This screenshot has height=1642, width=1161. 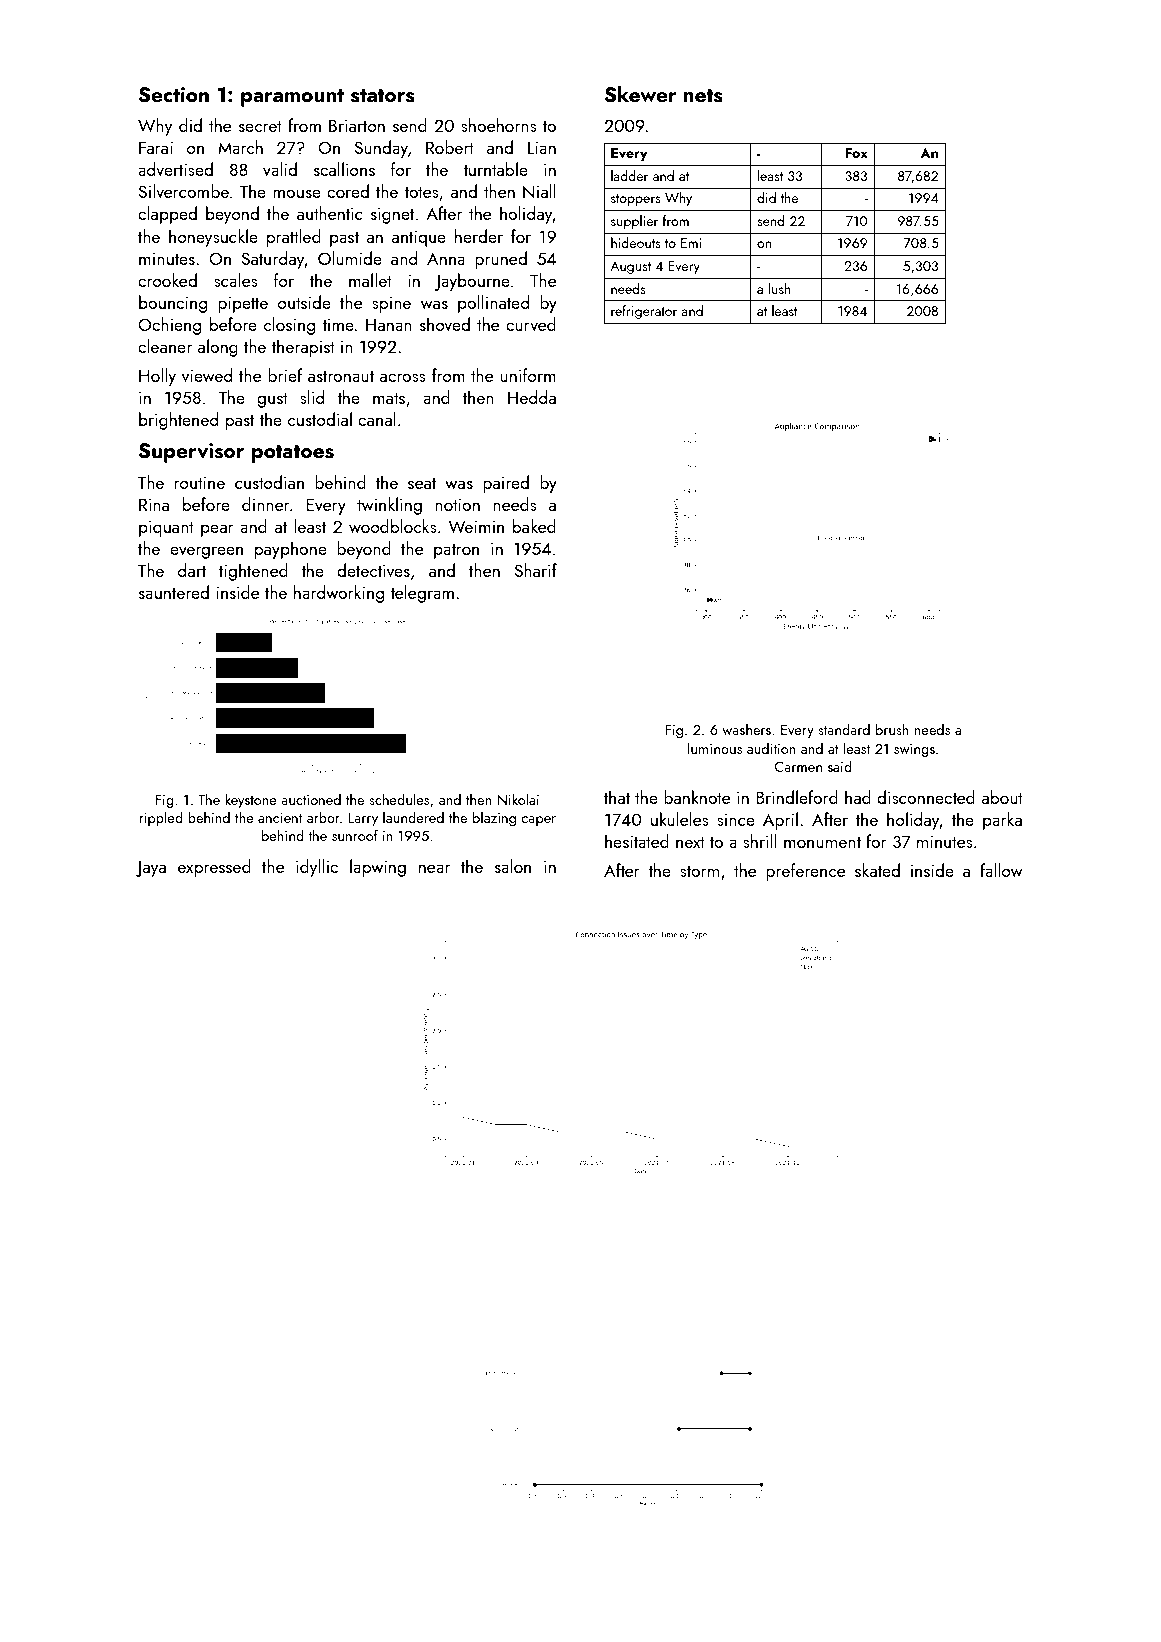 I want to click on pollinated, so click(x=493, y=304).
